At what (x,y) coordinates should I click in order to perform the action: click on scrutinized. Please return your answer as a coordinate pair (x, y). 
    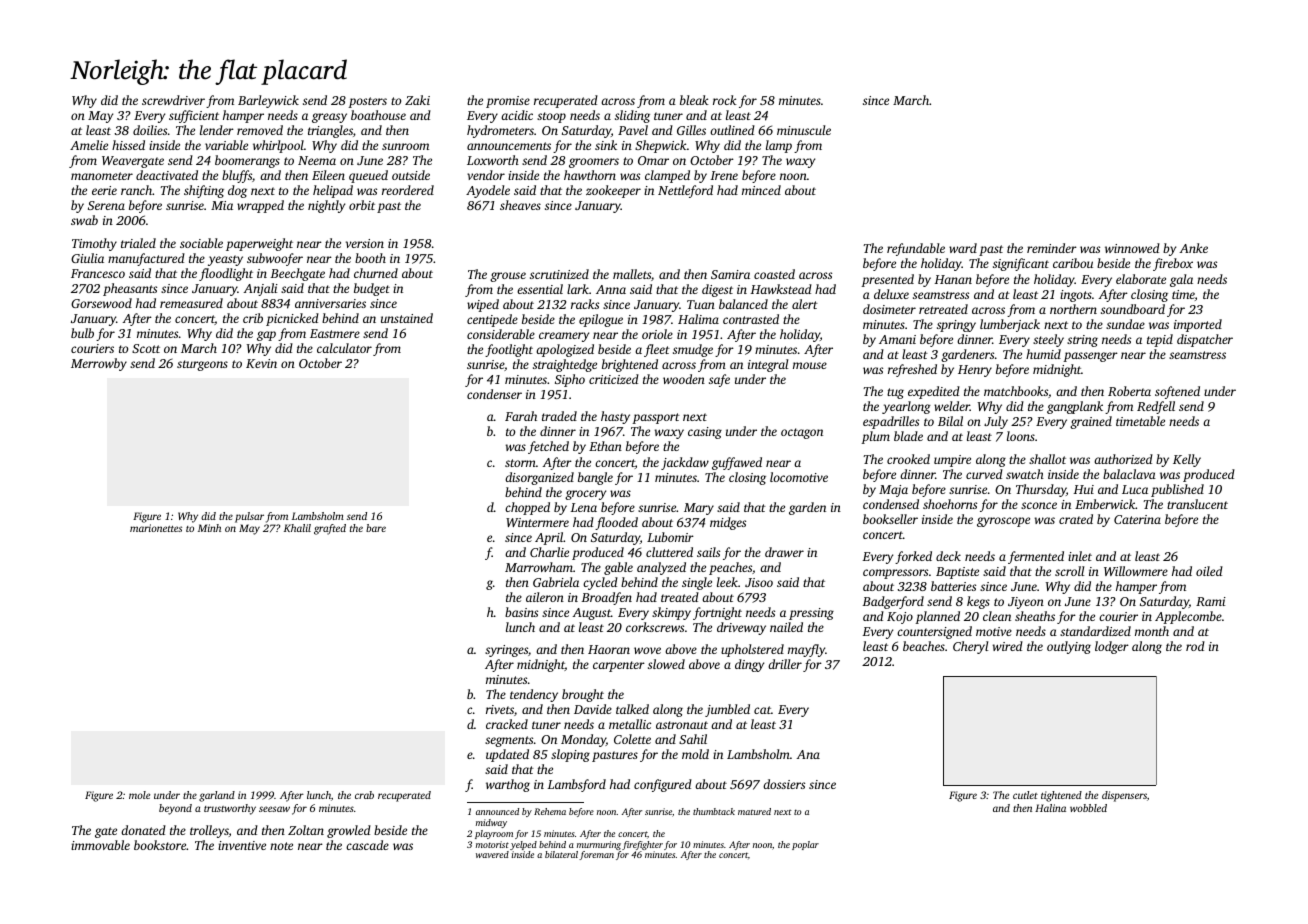
    Looking at the image, I should click on (559, 274).
